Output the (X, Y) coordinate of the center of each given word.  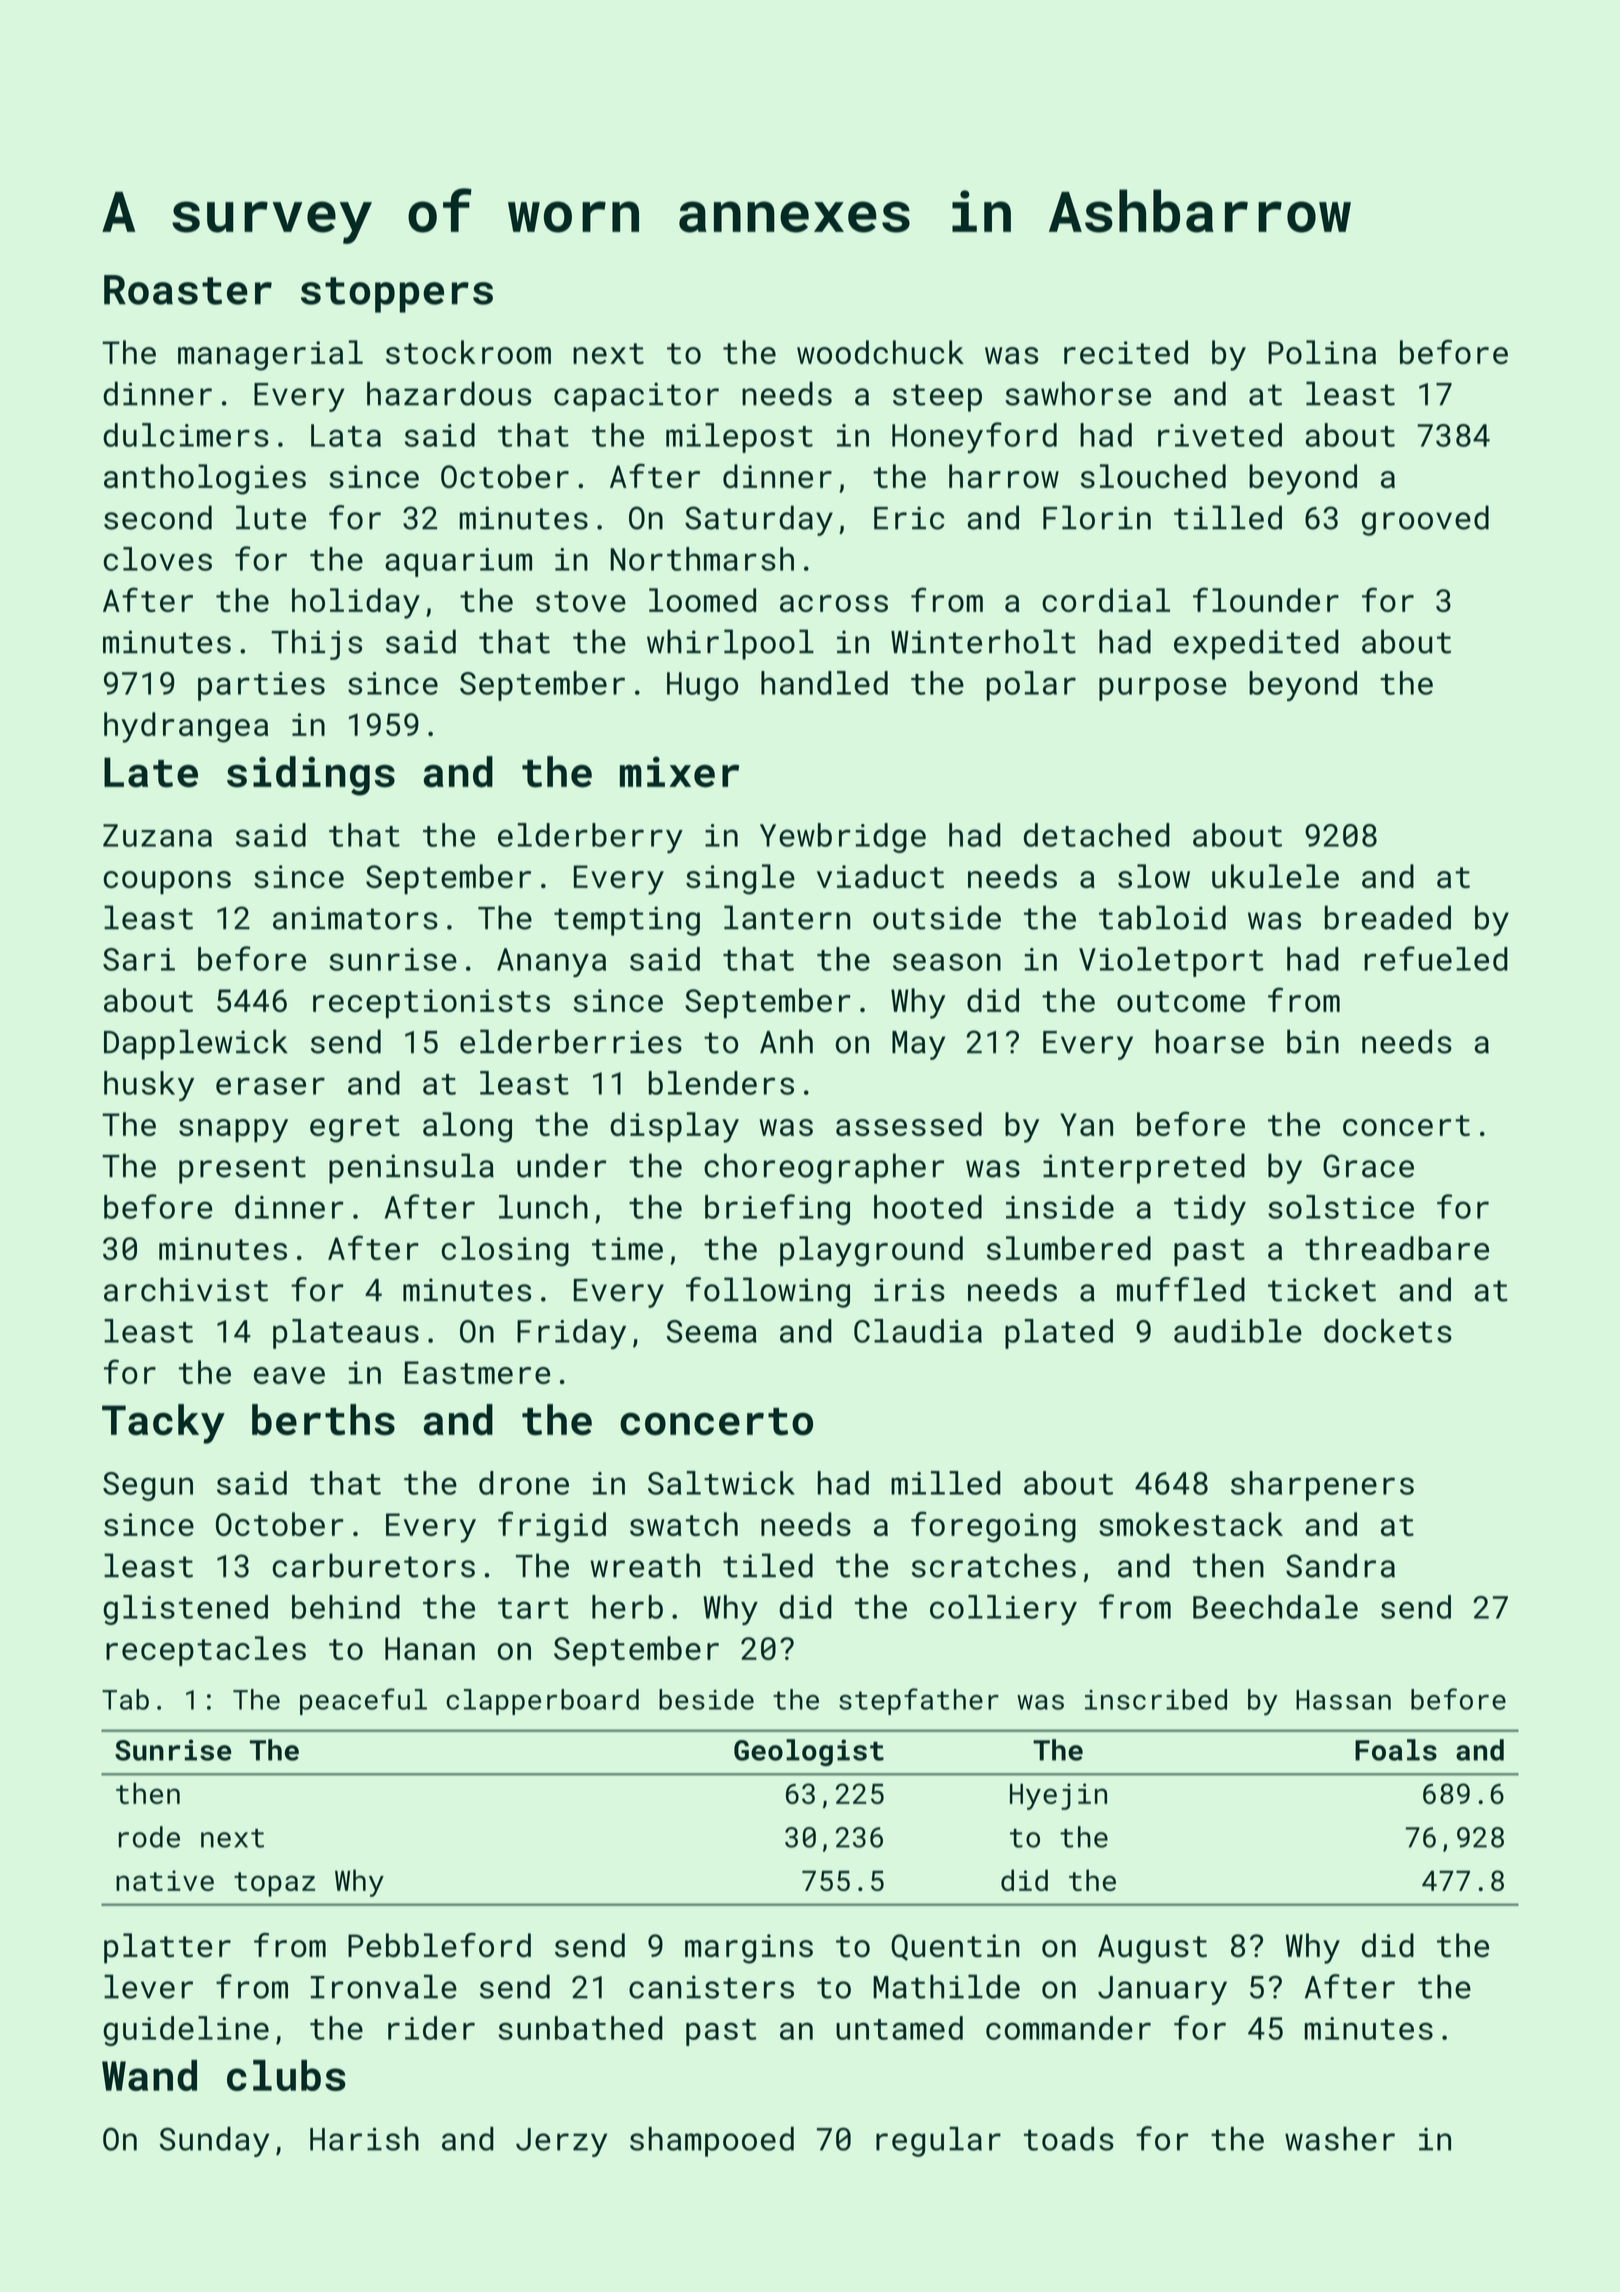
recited (1126, 352)
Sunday (214, 2142)
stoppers (397, 295)
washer (1340, 2139)
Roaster (188, 290)
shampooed (712, 2142)
